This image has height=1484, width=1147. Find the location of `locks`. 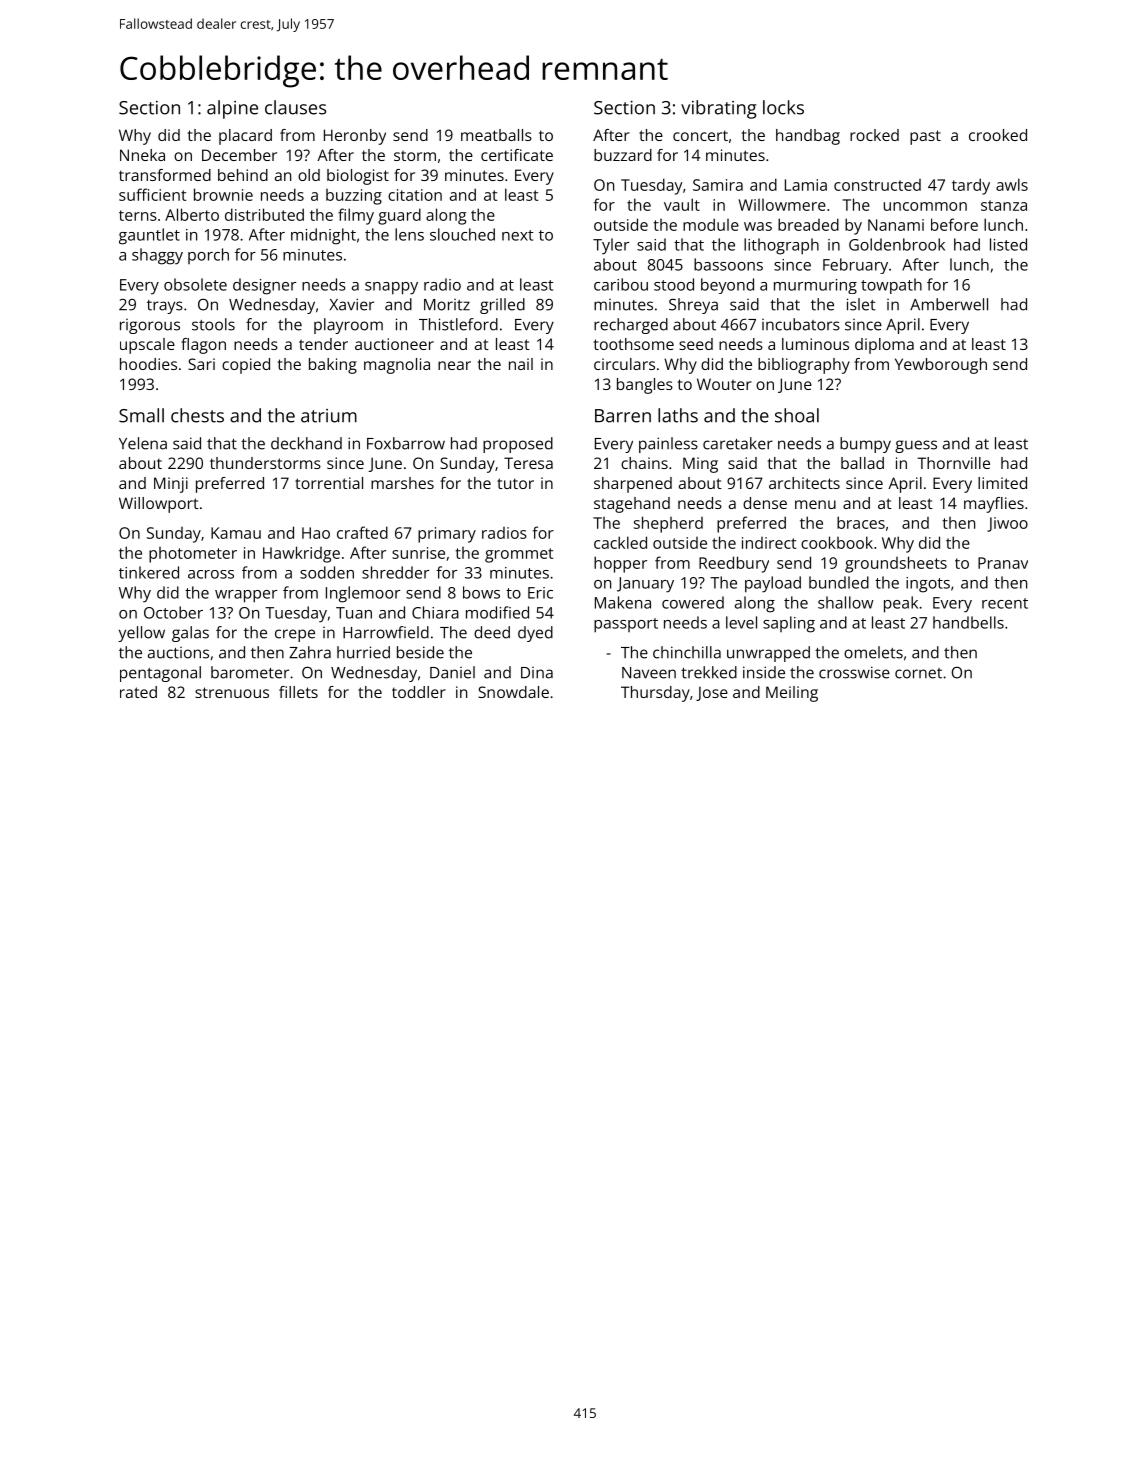

locks is located at coordinates (783, 107).
